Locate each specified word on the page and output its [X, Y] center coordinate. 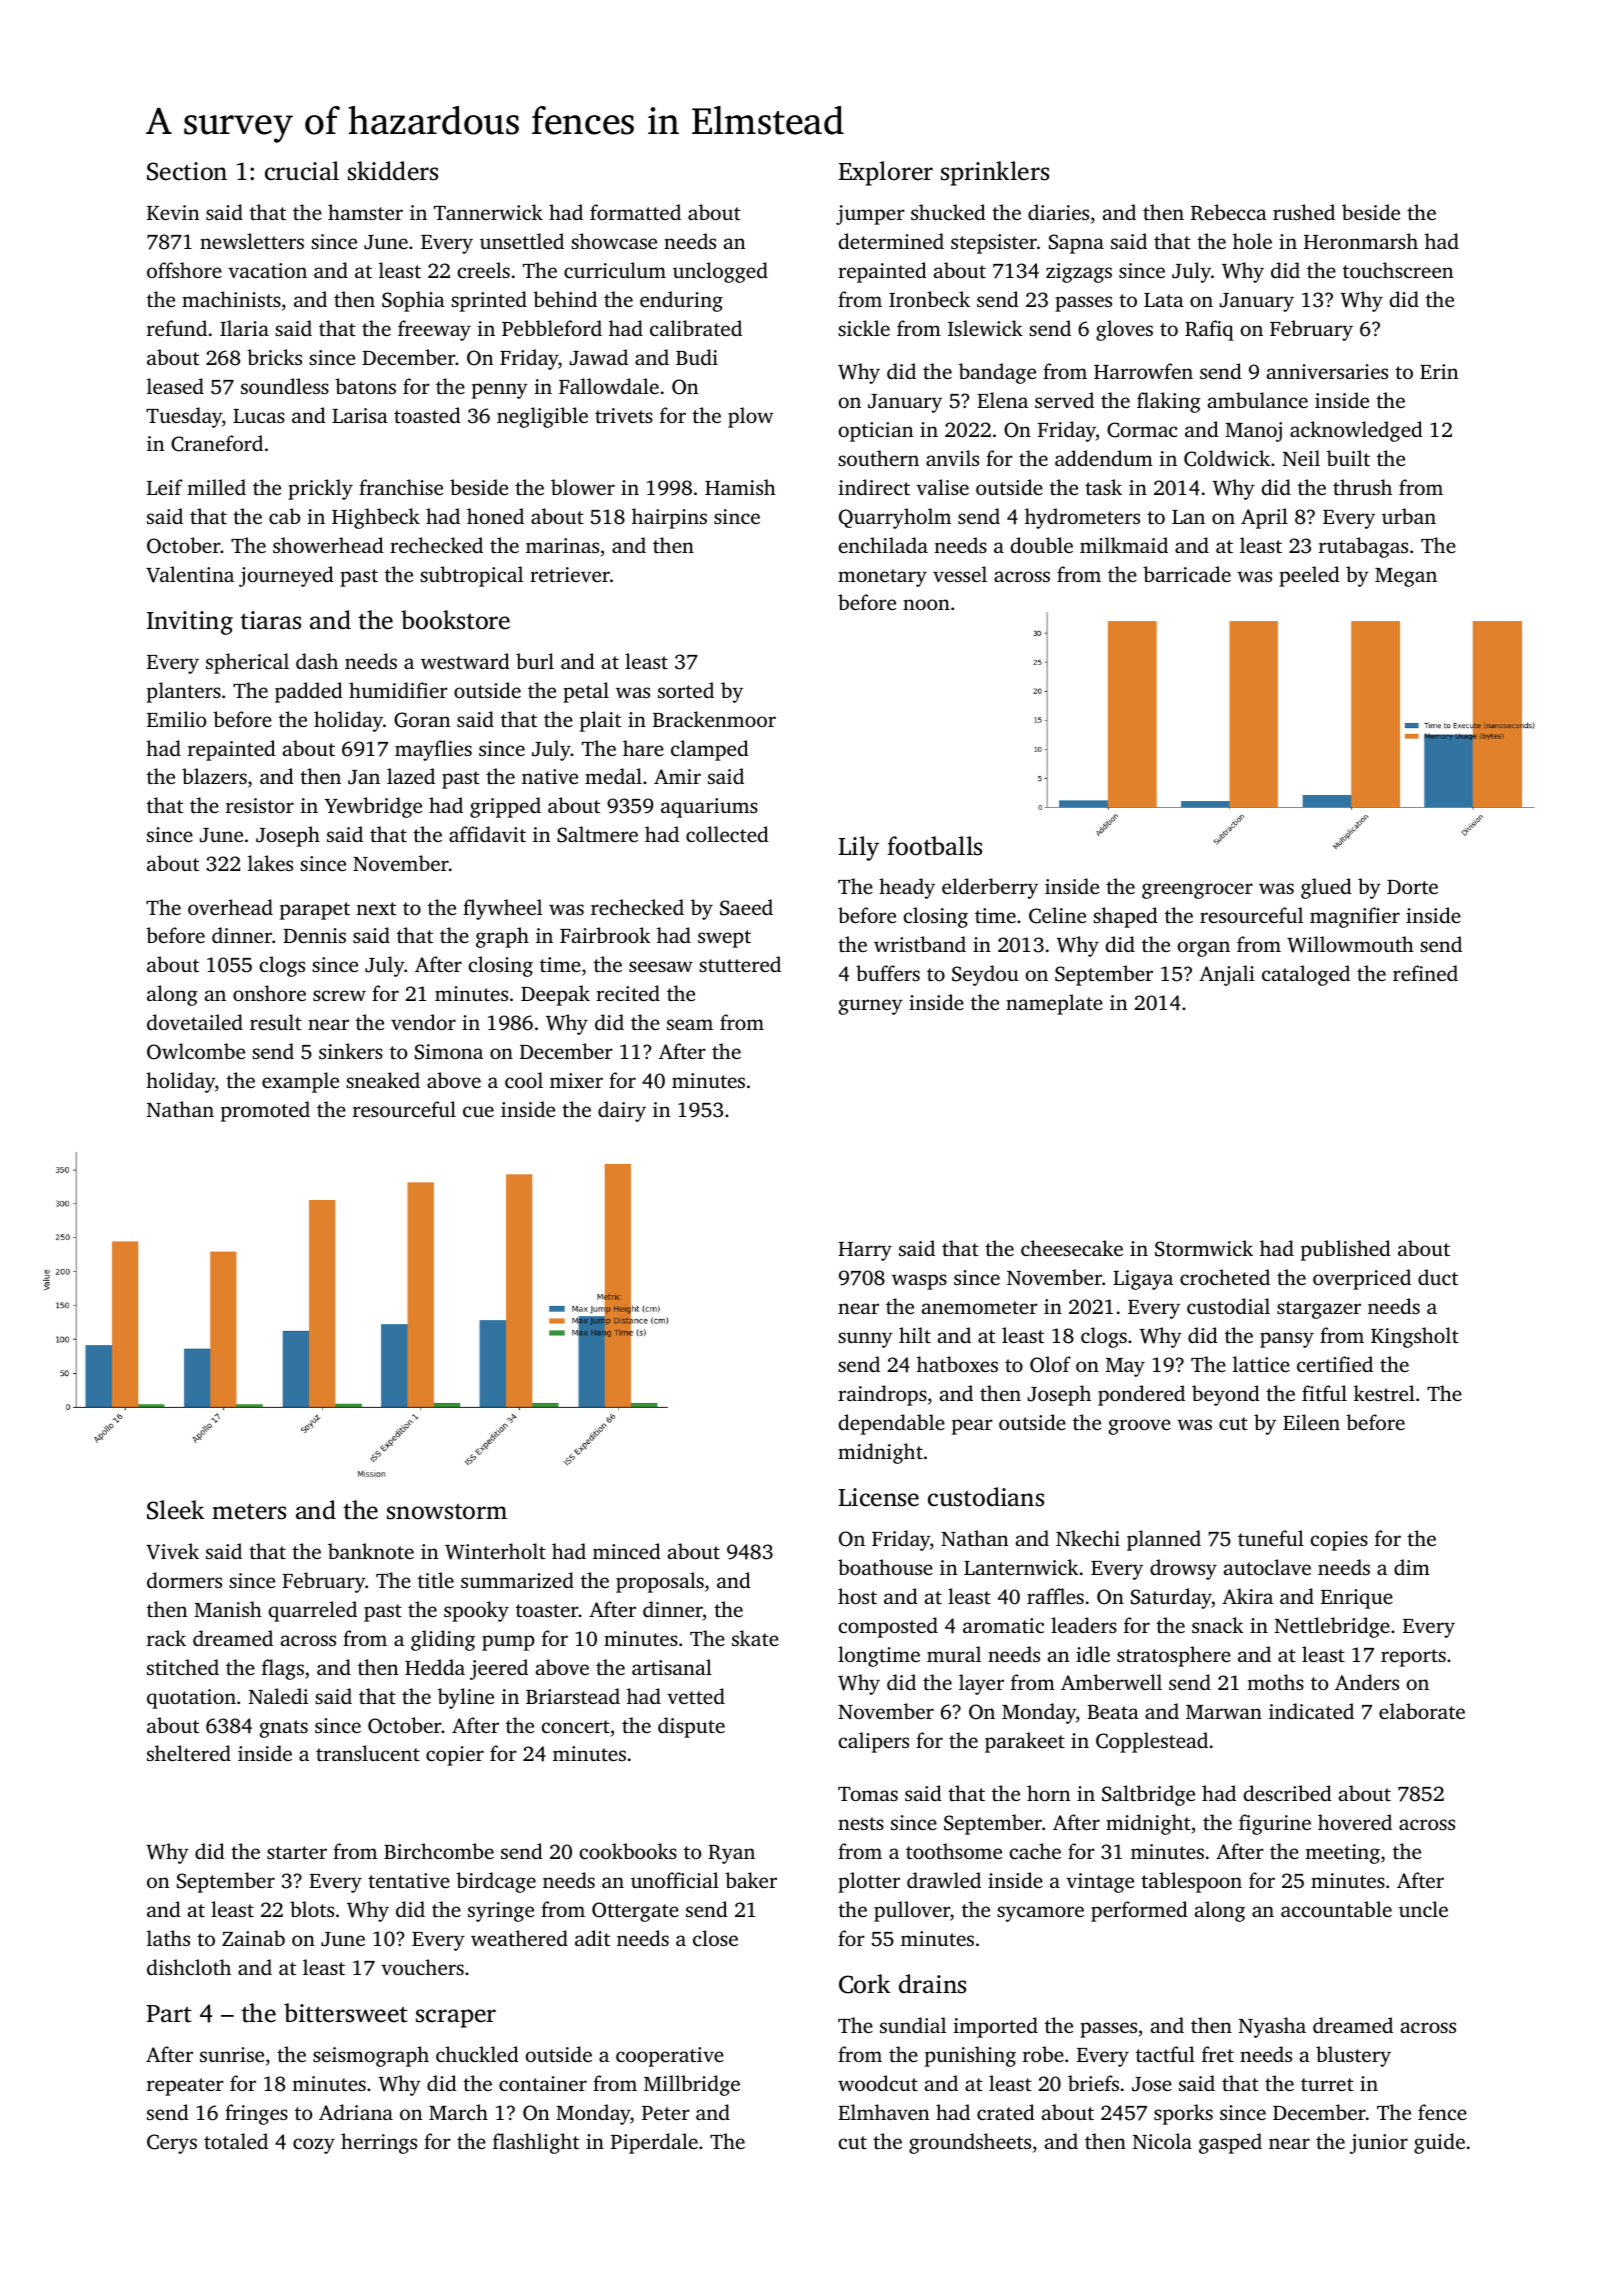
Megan [1406, 577]
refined [1425, 973]
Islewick [985, 328]
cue [478, 1111]
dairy [622, 1111]
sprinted [489, 301]
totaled [236, 2141]
